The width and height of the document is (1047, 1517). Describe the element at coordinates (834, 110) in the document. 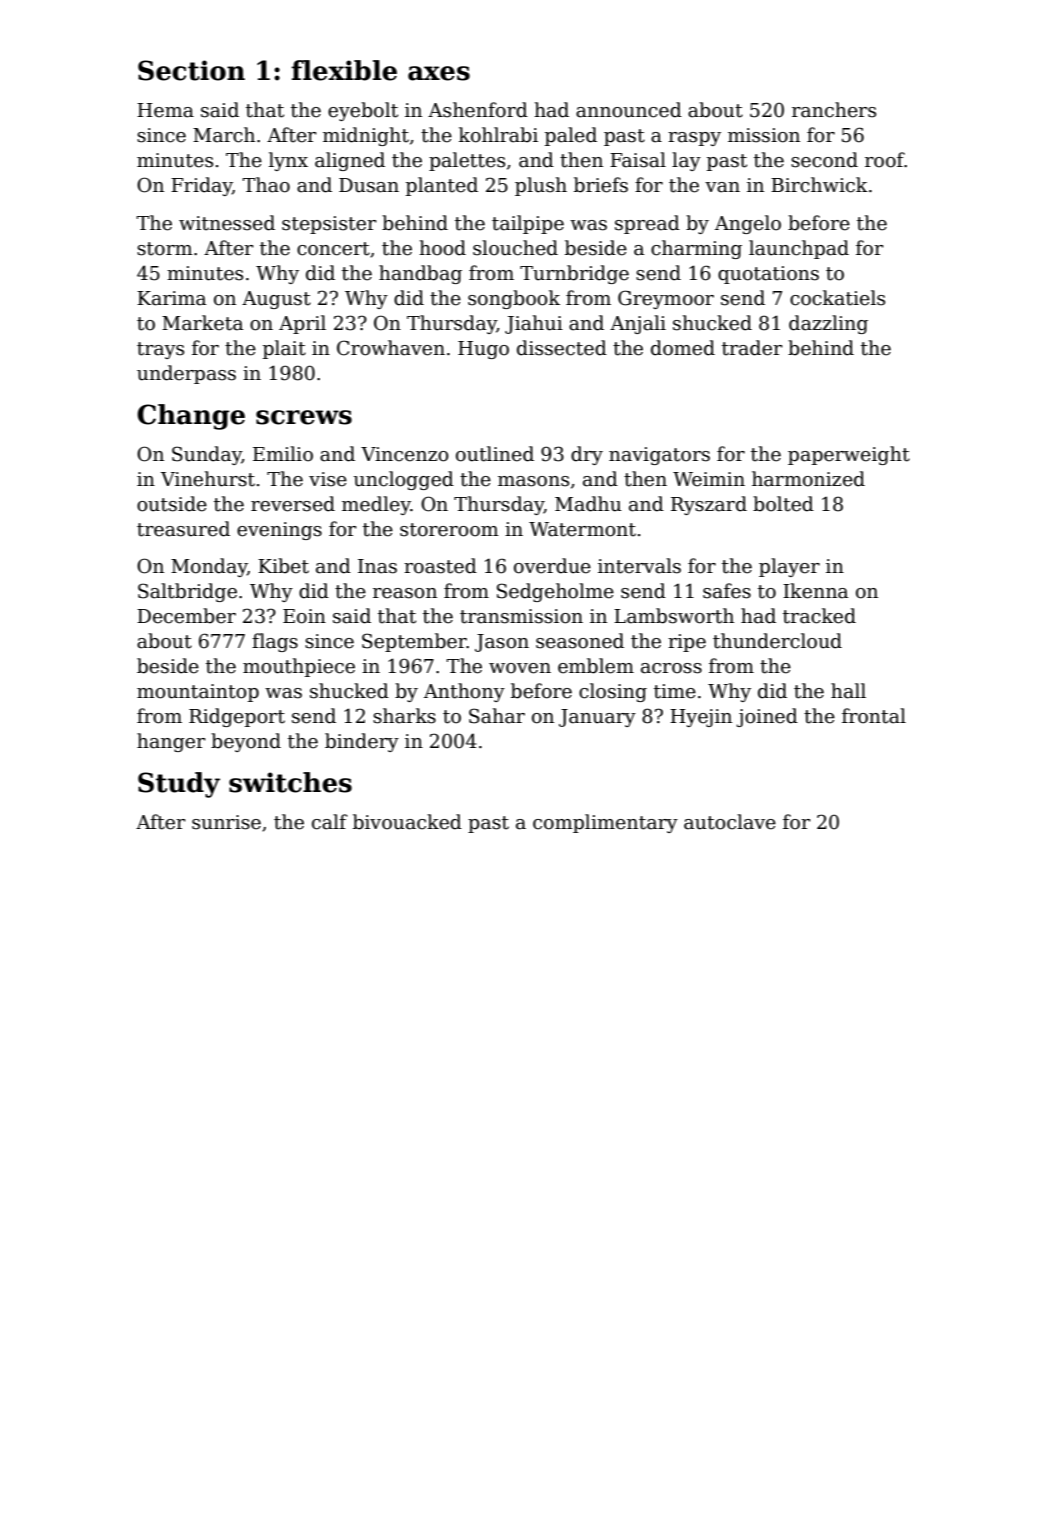

I see `ranchers` at that location.
